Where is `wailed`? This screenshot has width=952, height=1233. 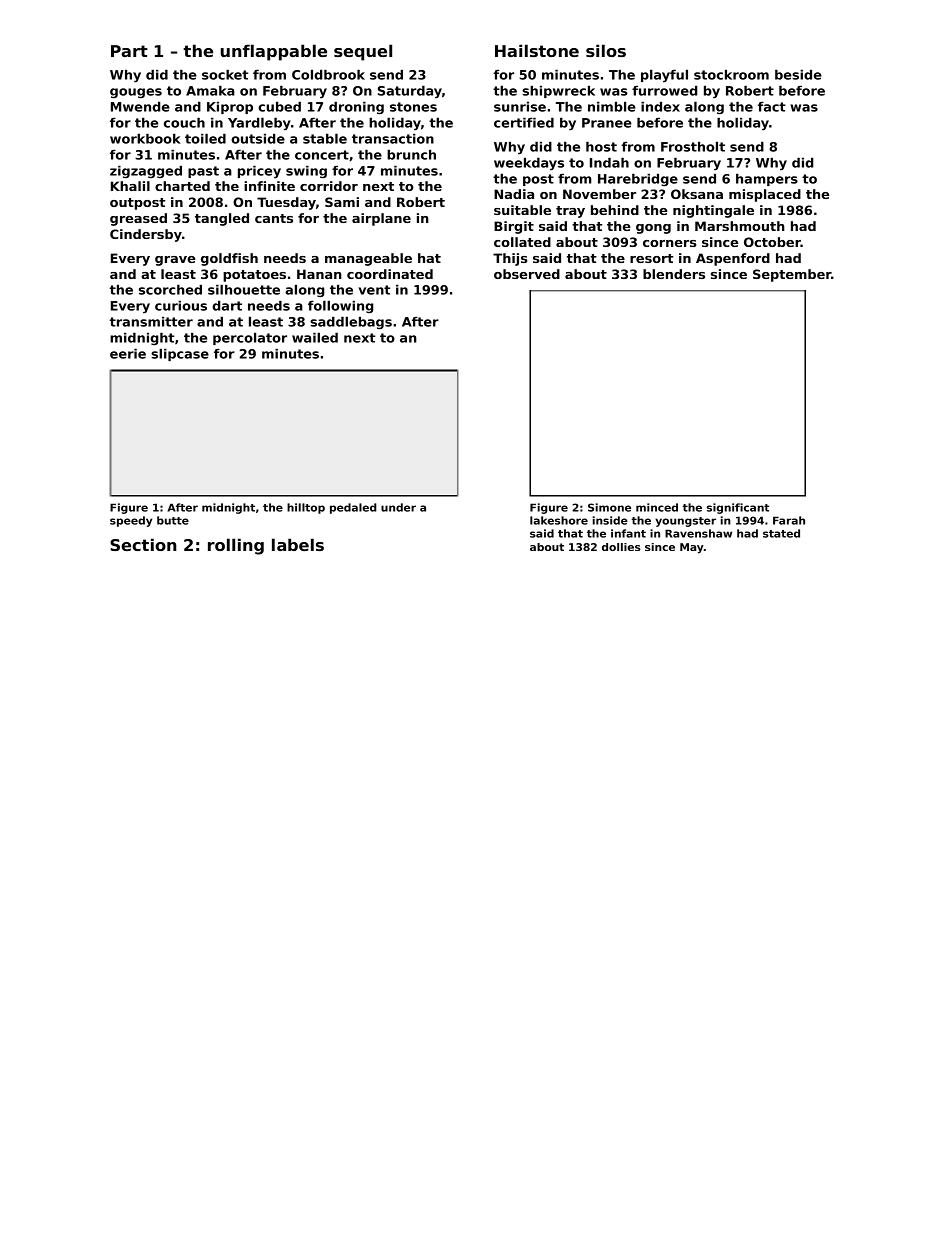
wailed is located at coordinates (315, 337).
